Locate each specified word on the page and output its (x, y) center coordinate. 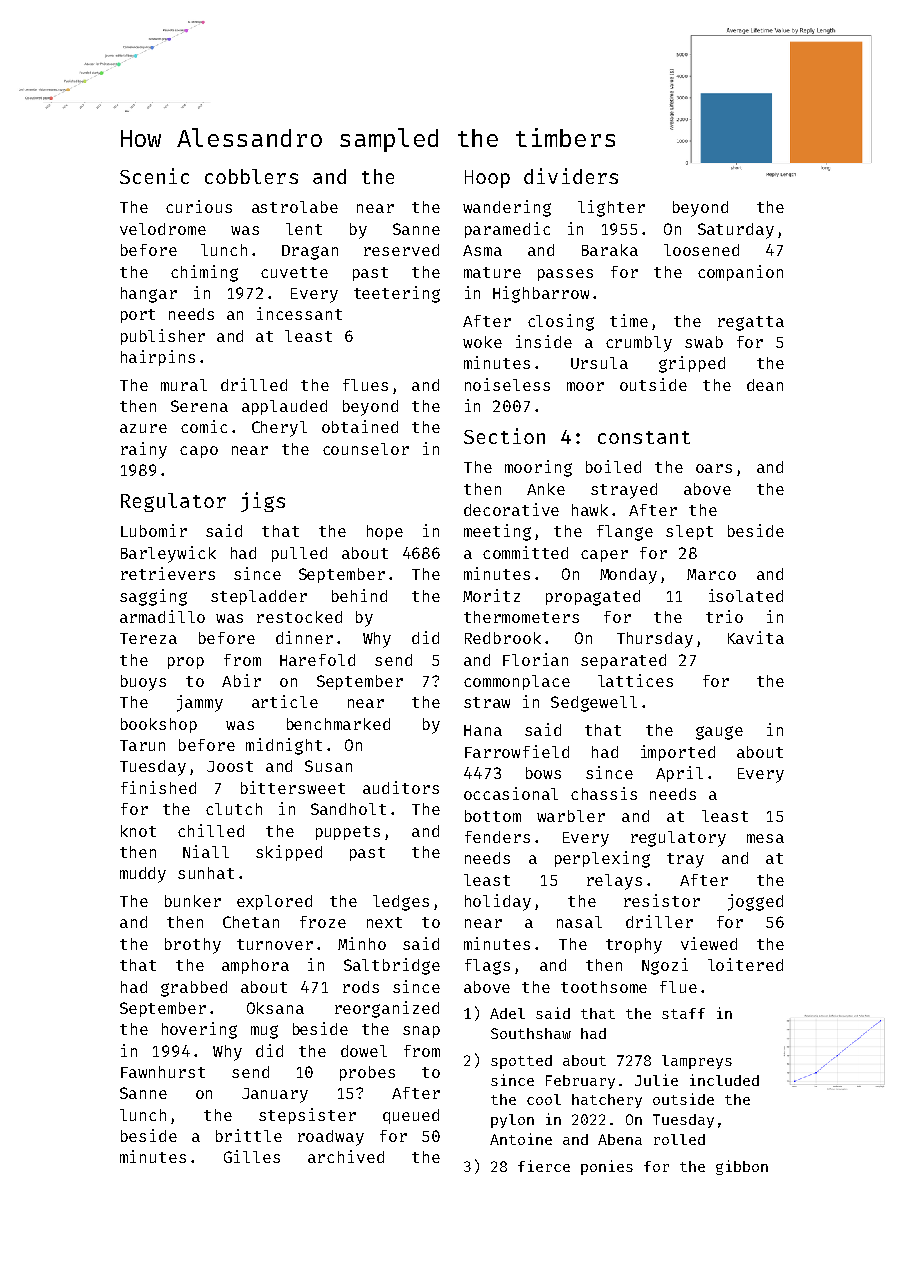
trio (724, 616)
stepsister (307, 1116)
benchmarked (338, 724)
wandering (507, 208)
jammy (200, 703)
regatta (751, 323)
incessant (299, 313)
